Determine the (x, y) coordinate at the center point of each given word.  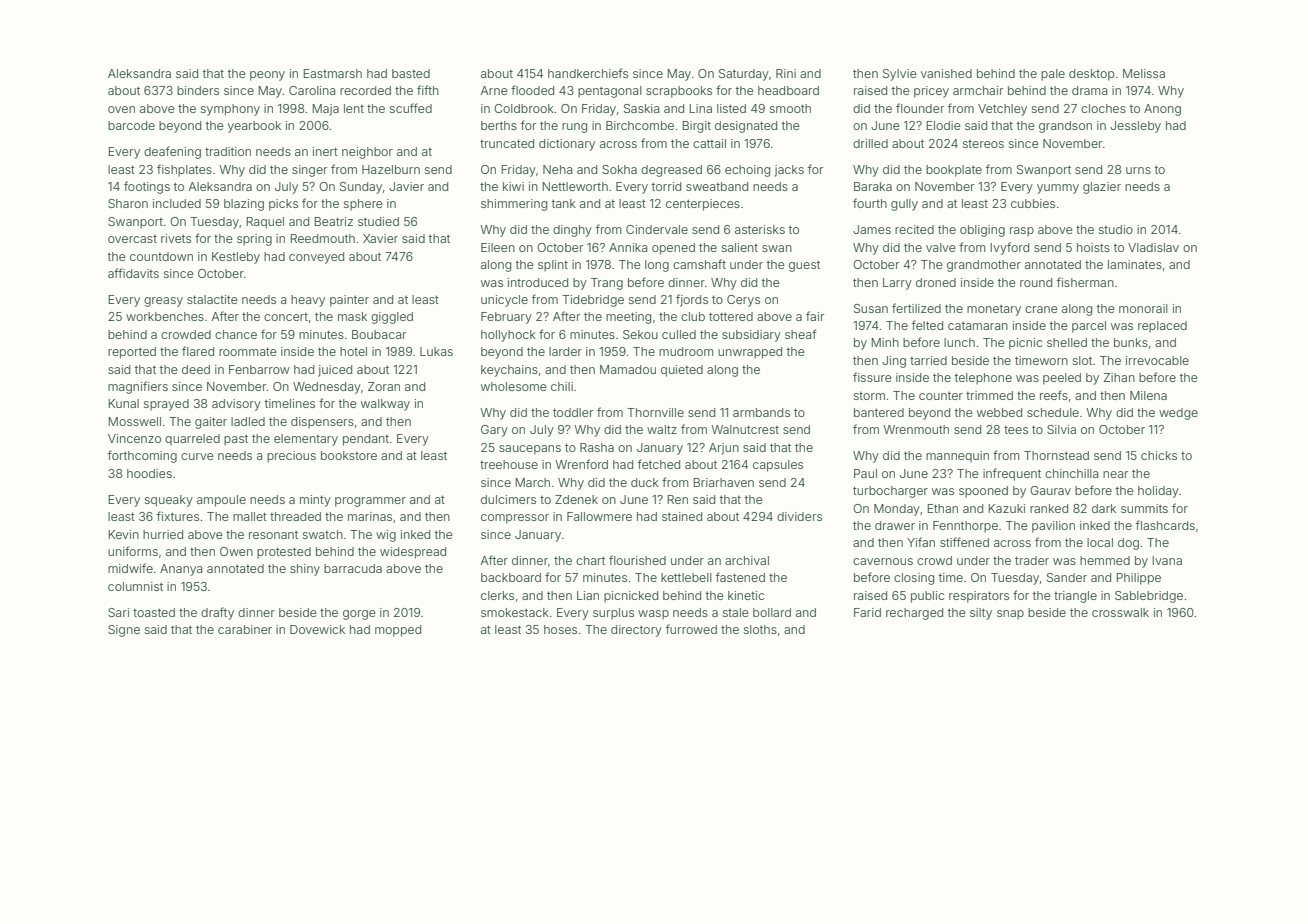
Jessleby (1135, 127)
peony (267, 76)
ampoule (221, 501)
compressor (515, 519)
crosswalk (1120, 612)
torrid (666, 186)
